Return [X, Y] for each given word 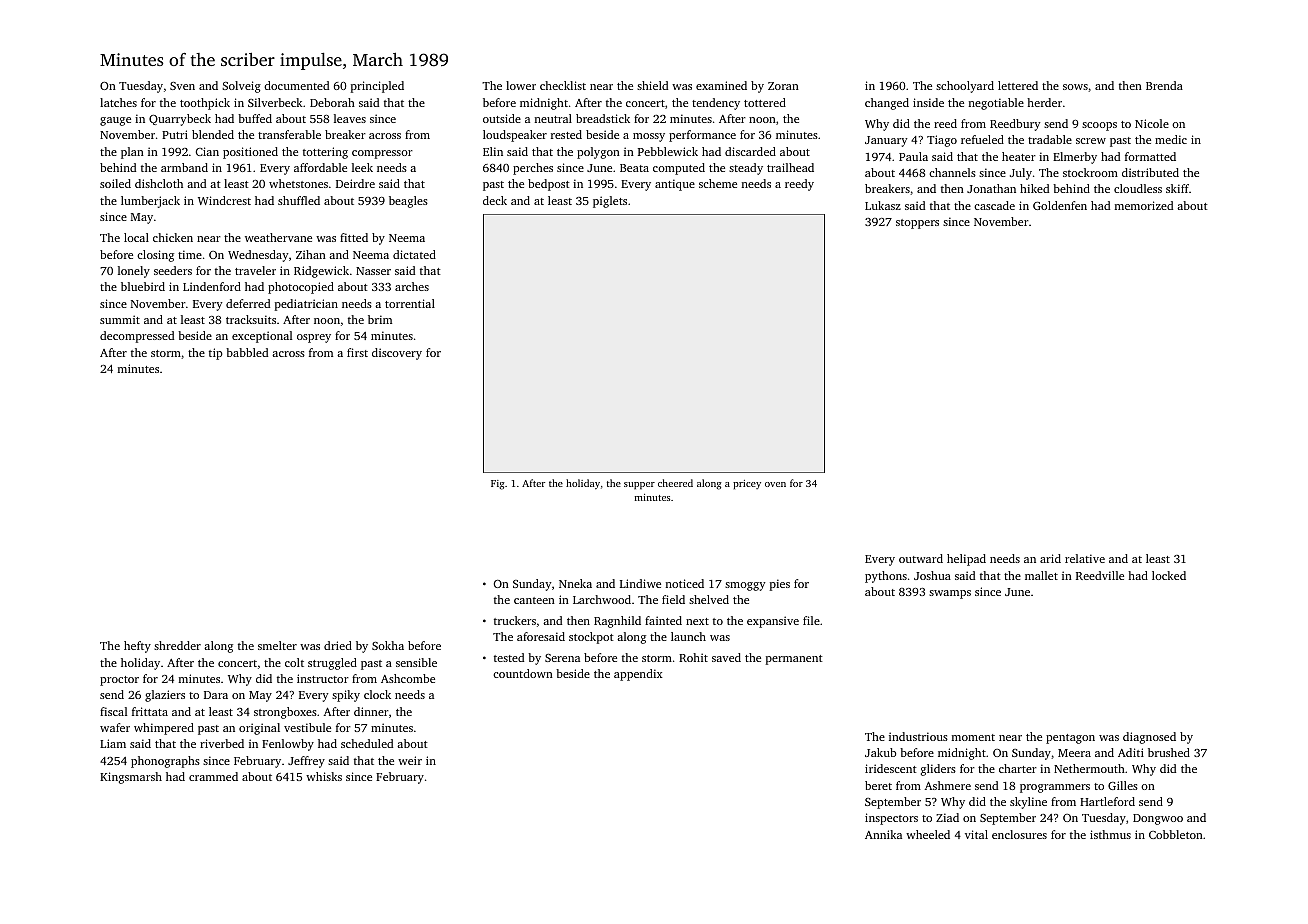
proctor [119, 681]
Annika [883, 834]
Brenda [1164, 85]
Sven [182, 86]
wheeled [928, 834]
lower [521, 85]
